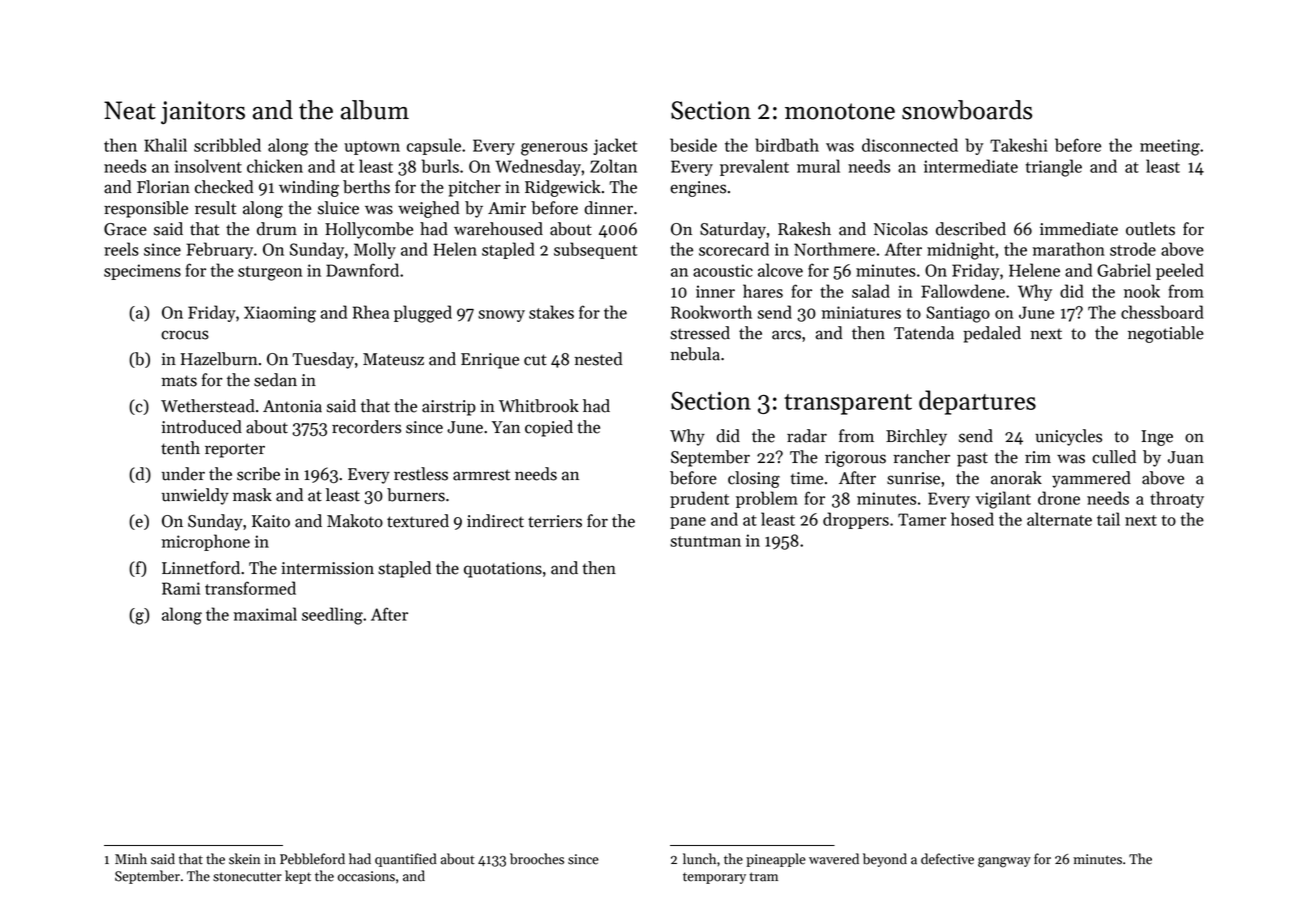 The height and width of the image is (924, 1308). Describe the element at coordinates (711, 312) in the image. I see `Rookworth` at that location.
